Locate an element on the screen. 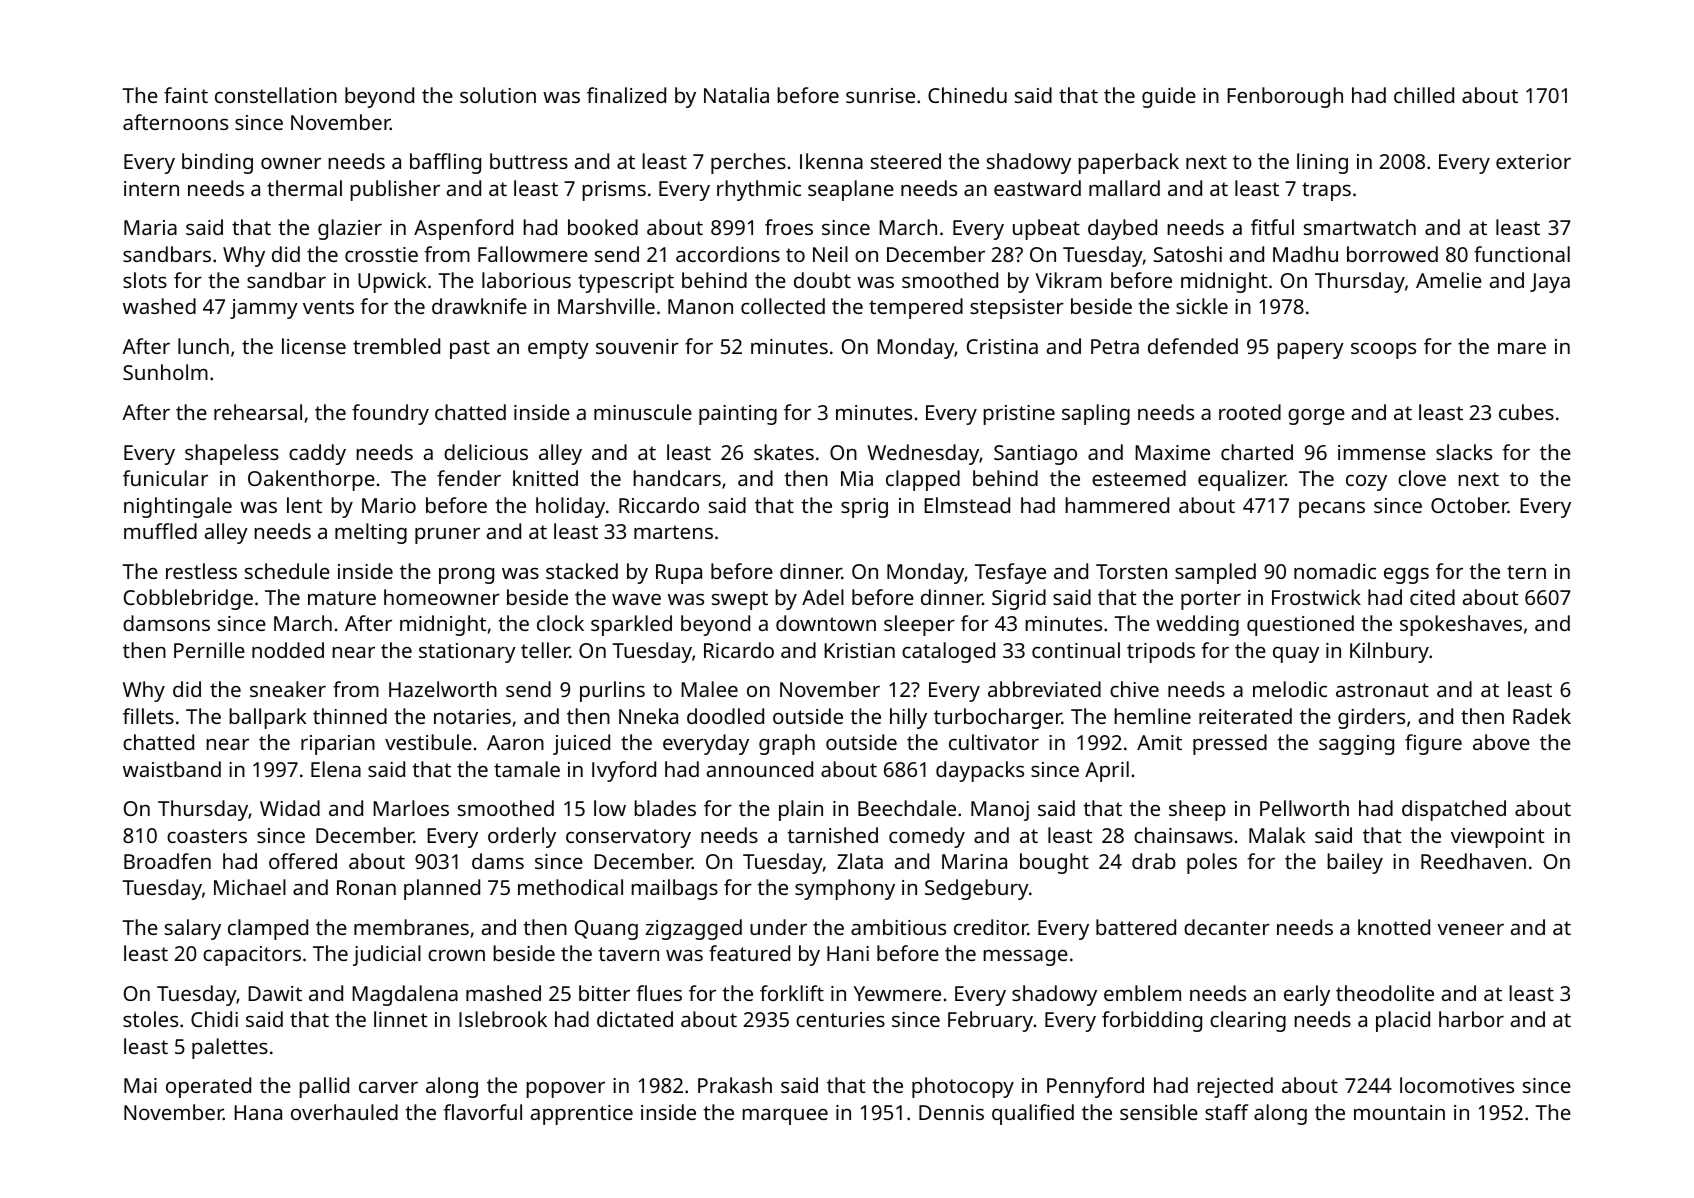 Image resolution: width=1694 pixels, height=1198 pixels. washed is located at coordinates (159, 306).
